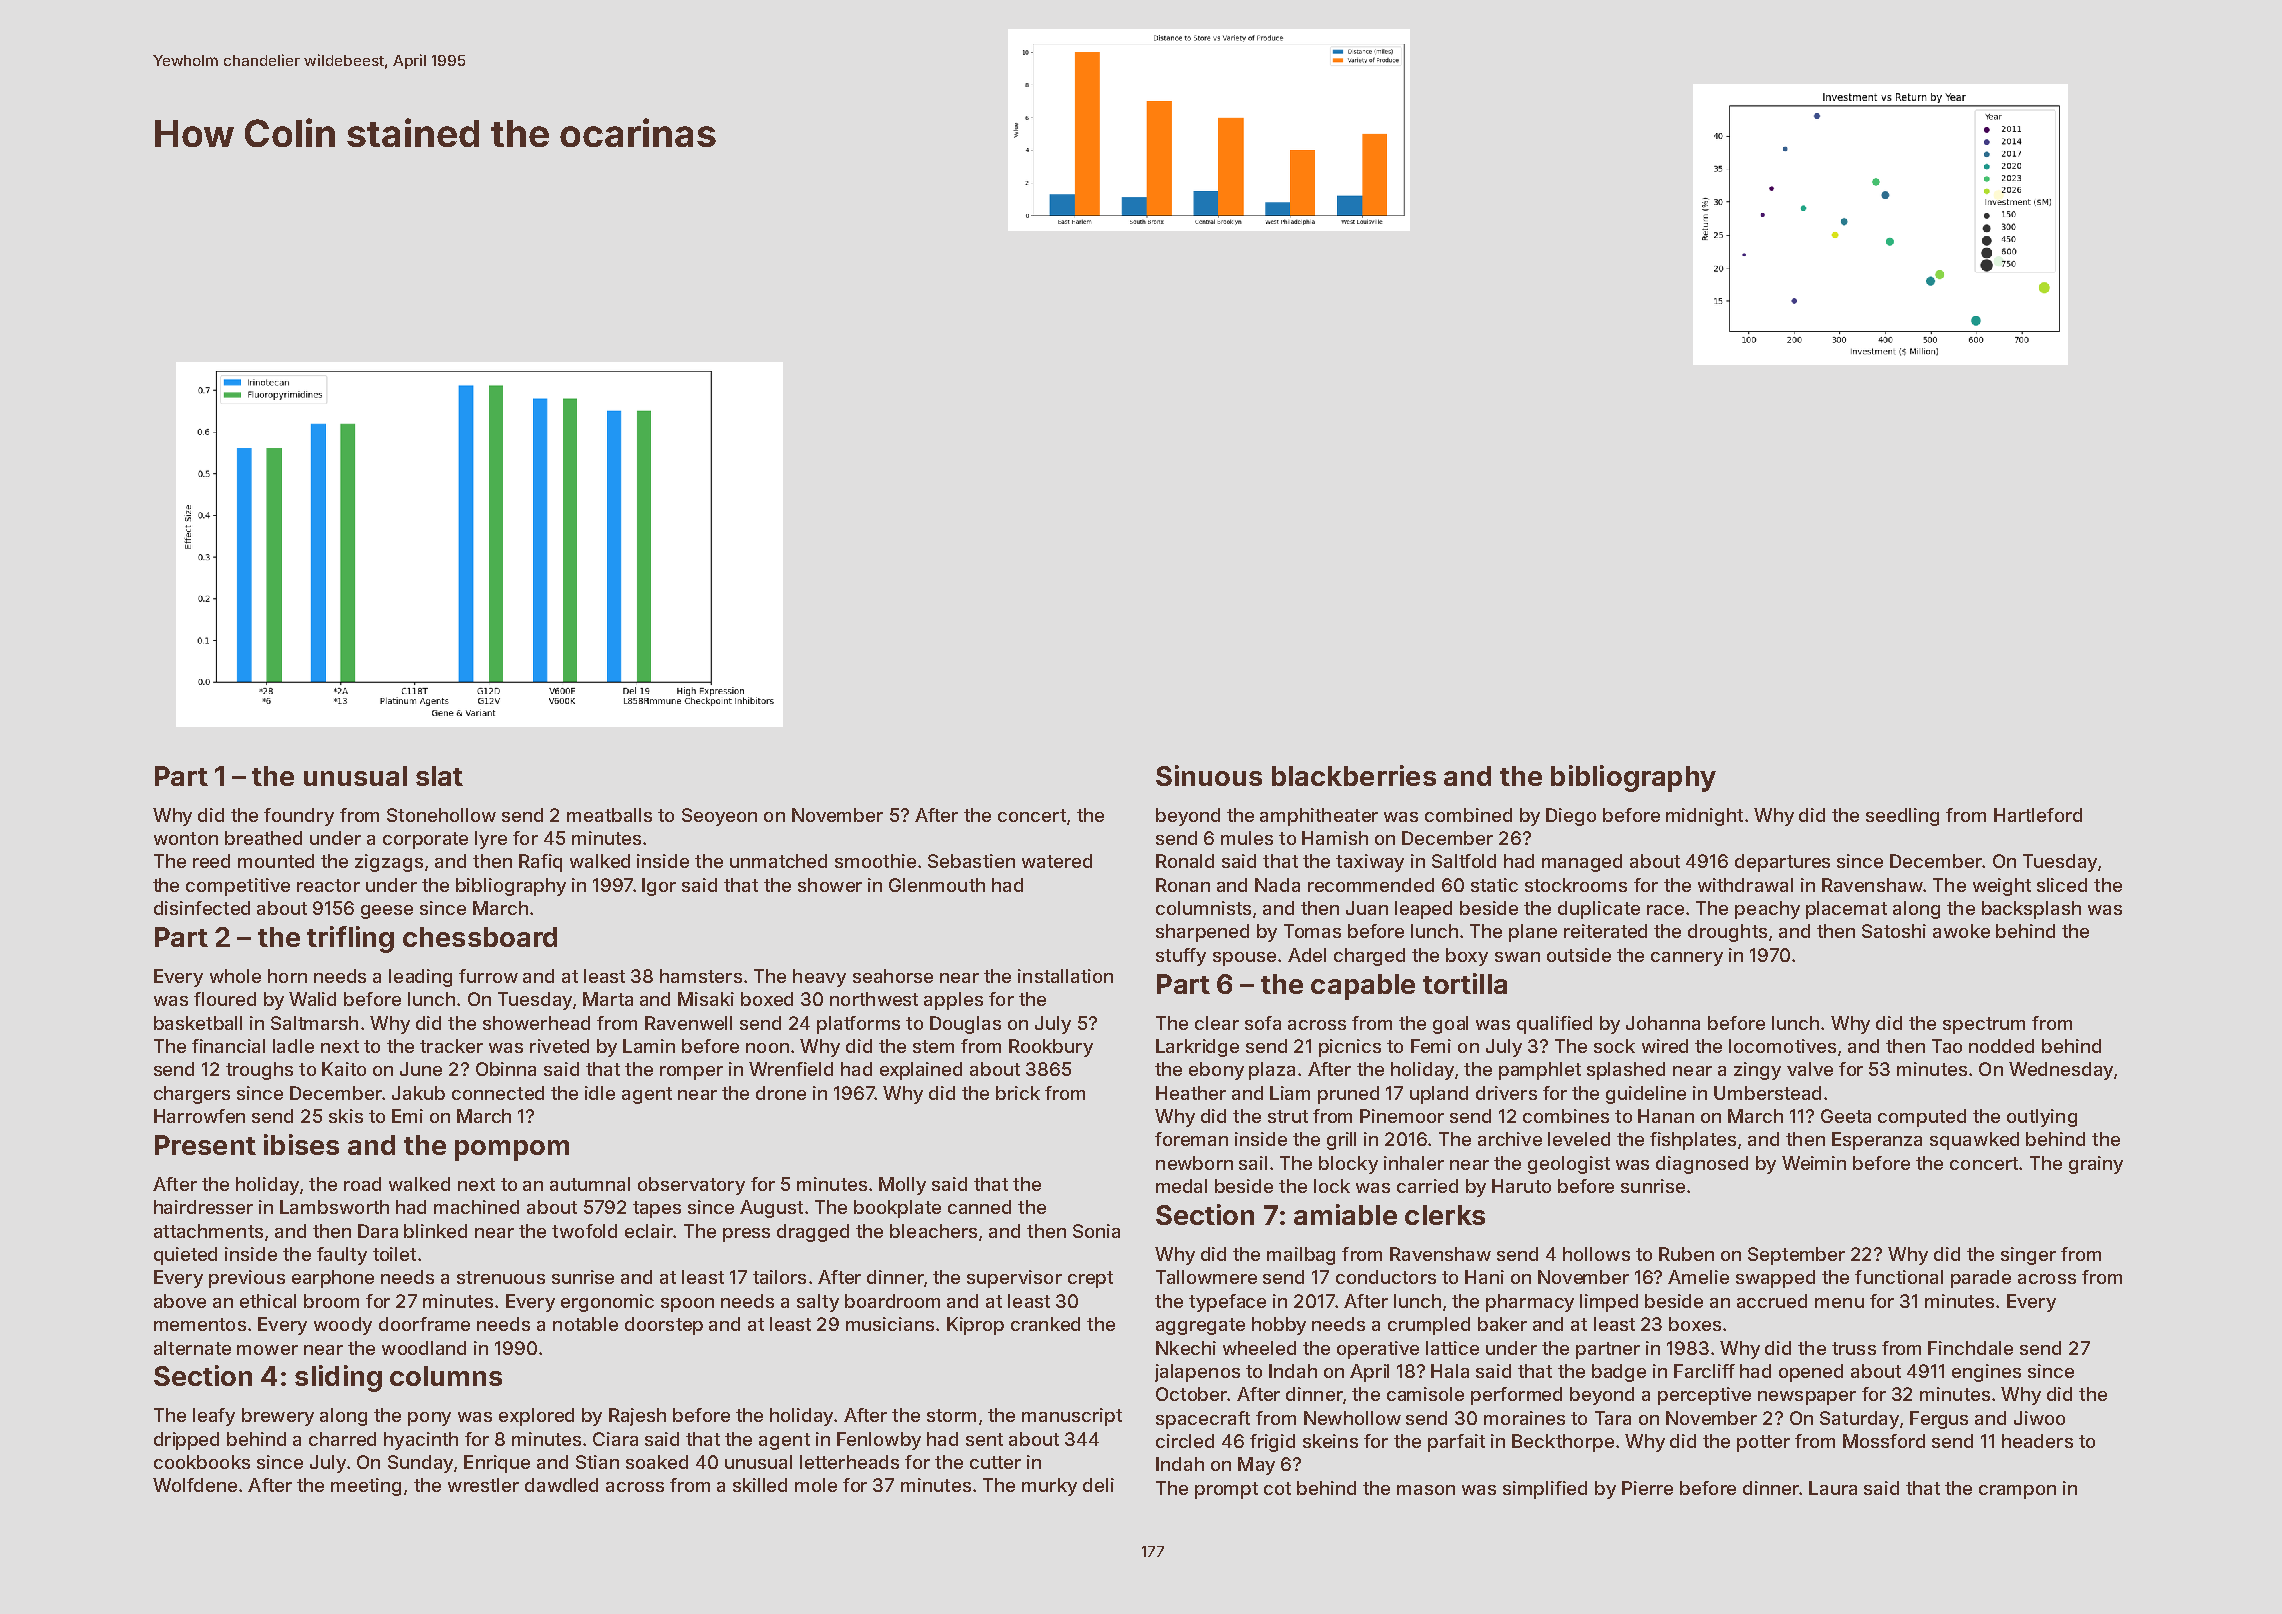 Image resolution: width=2282 pixels, height=1614 pixels. What do you see at coordinates (185, 1256) in the screenshot?
I see `quieted` at bounding box center [185, 1256].
